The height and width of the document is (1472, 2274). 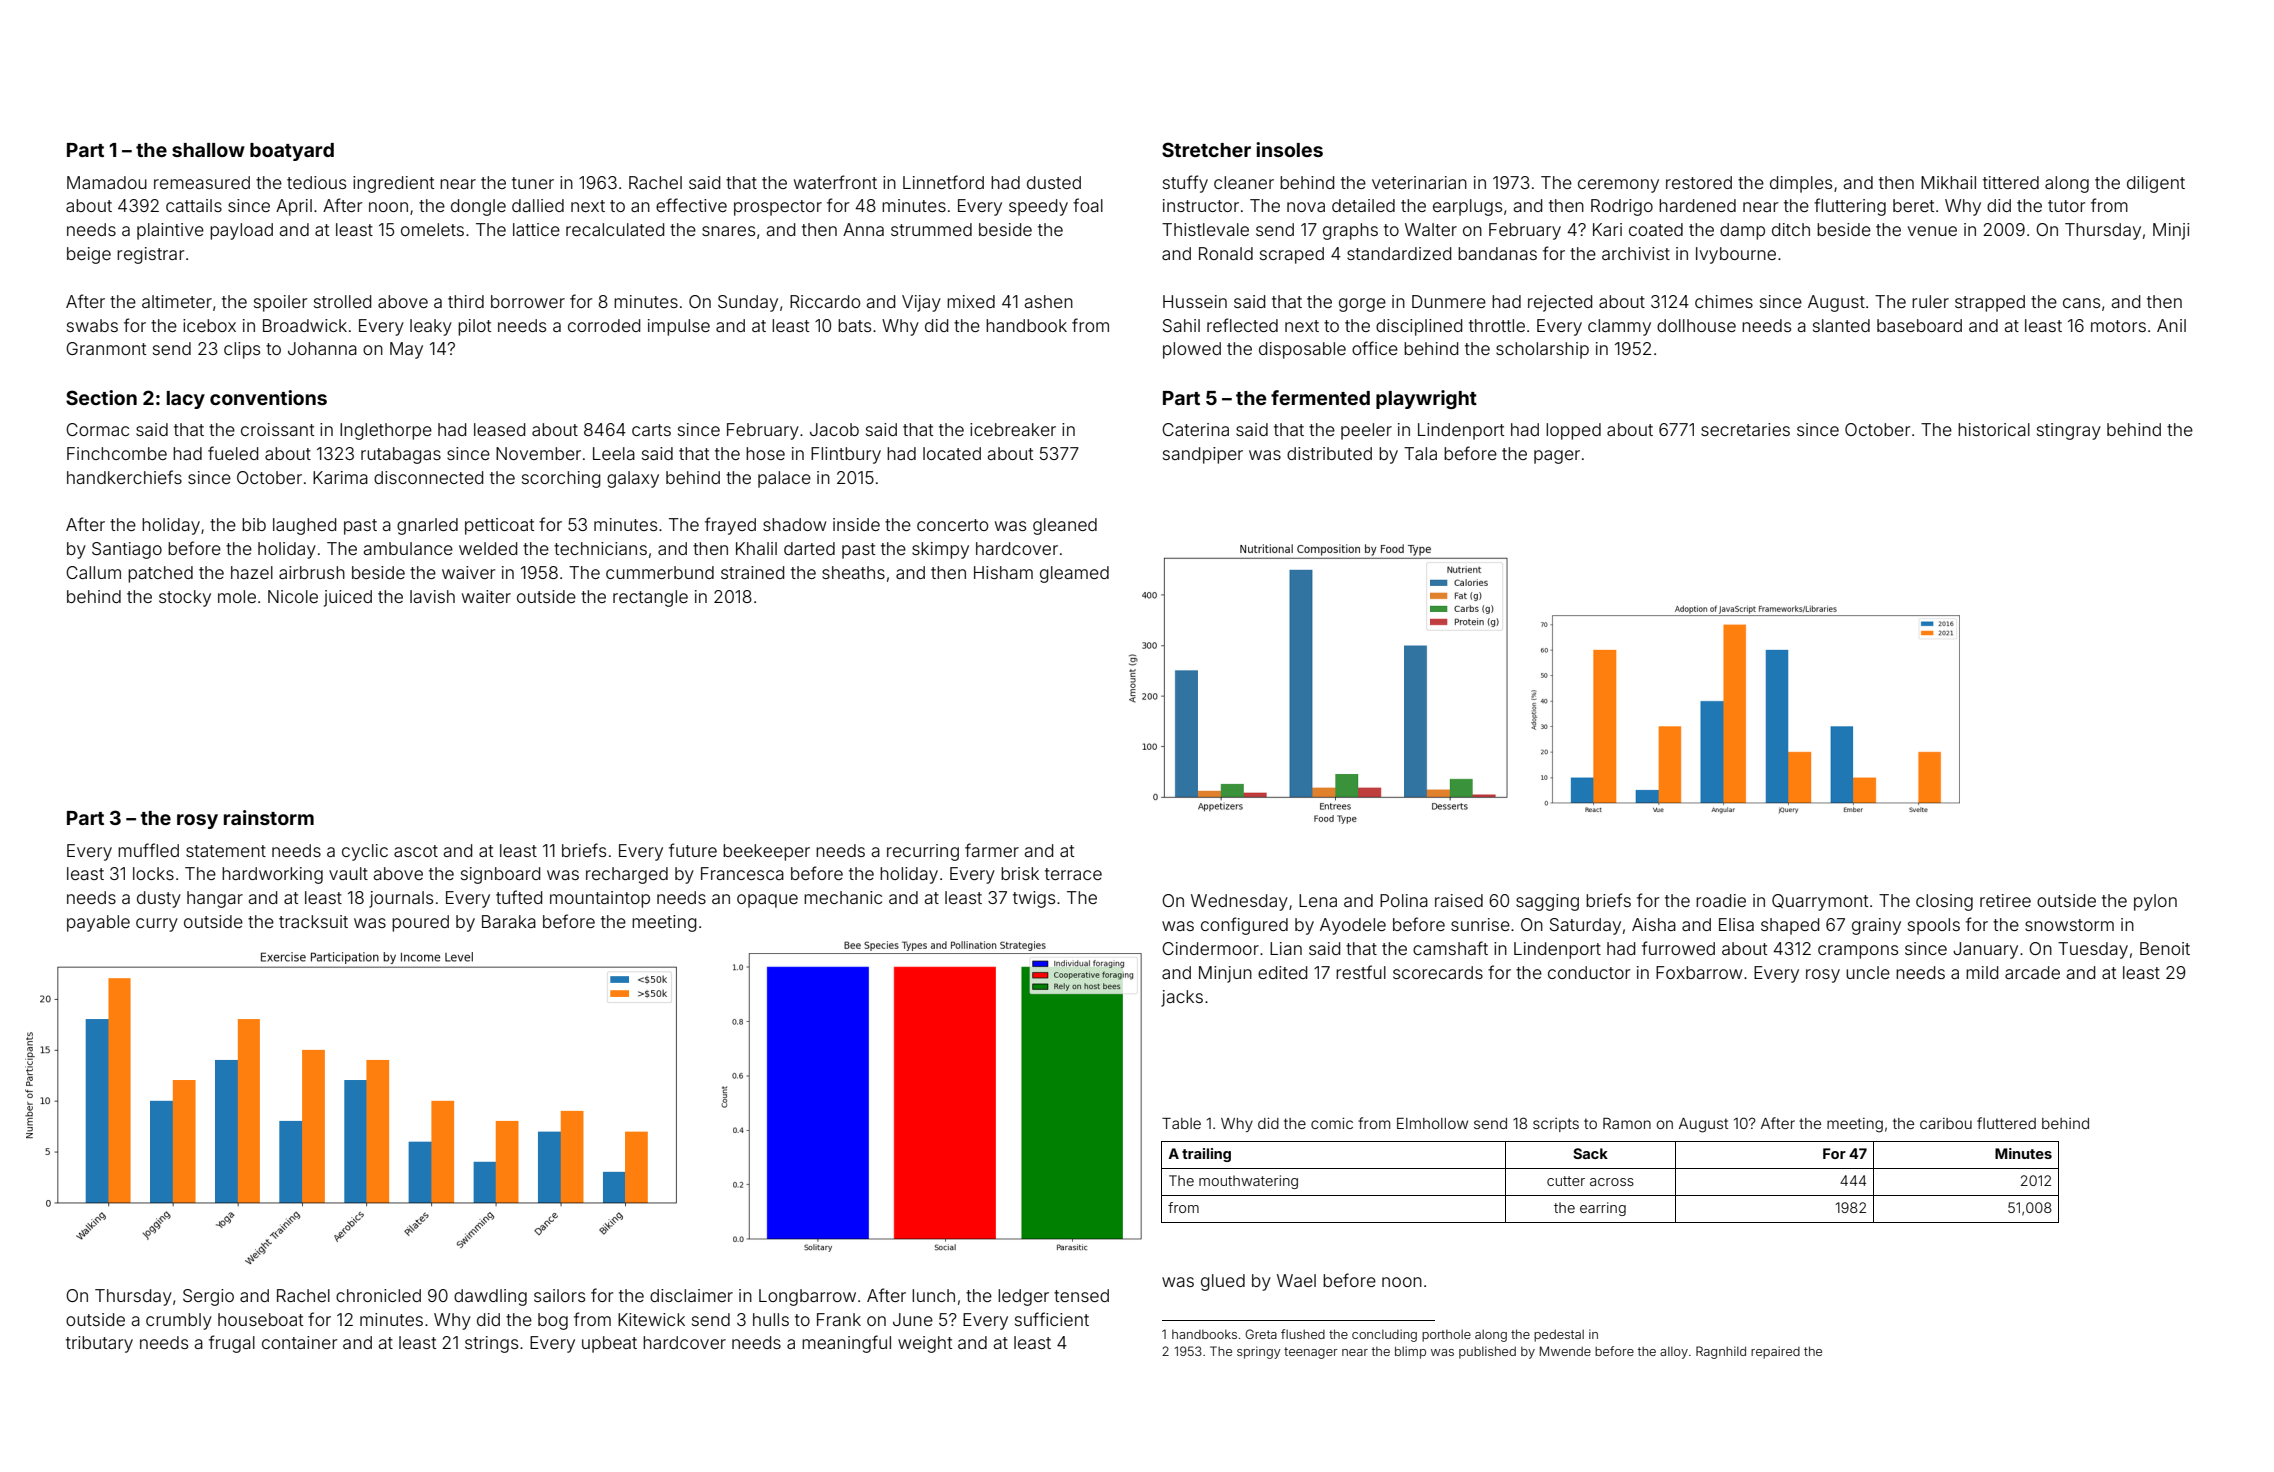 I want to click on closing, so click(x=1944, y=902).
